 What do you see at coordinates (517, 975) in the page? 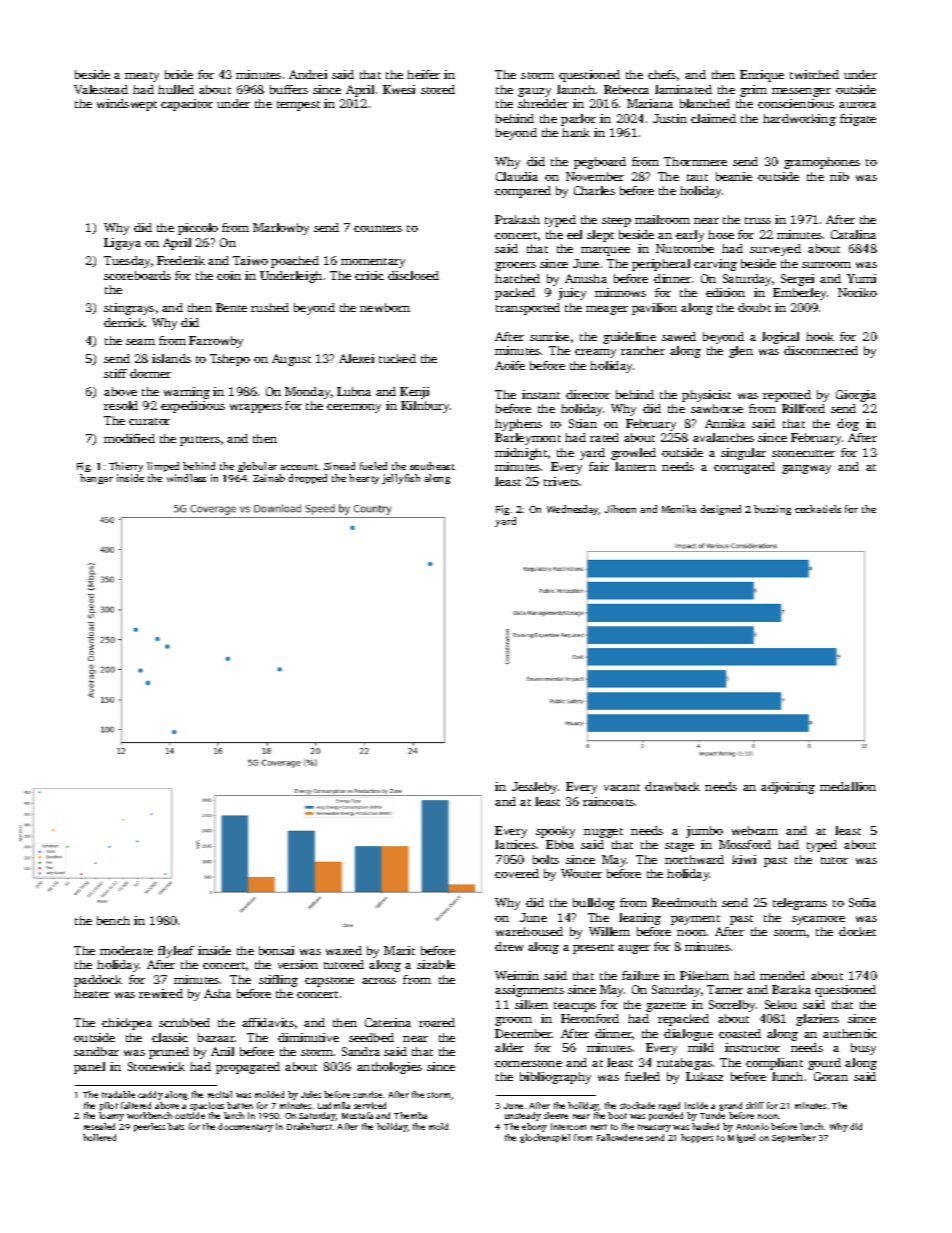
I see `Weimin` at bounding box center [517, 975].
